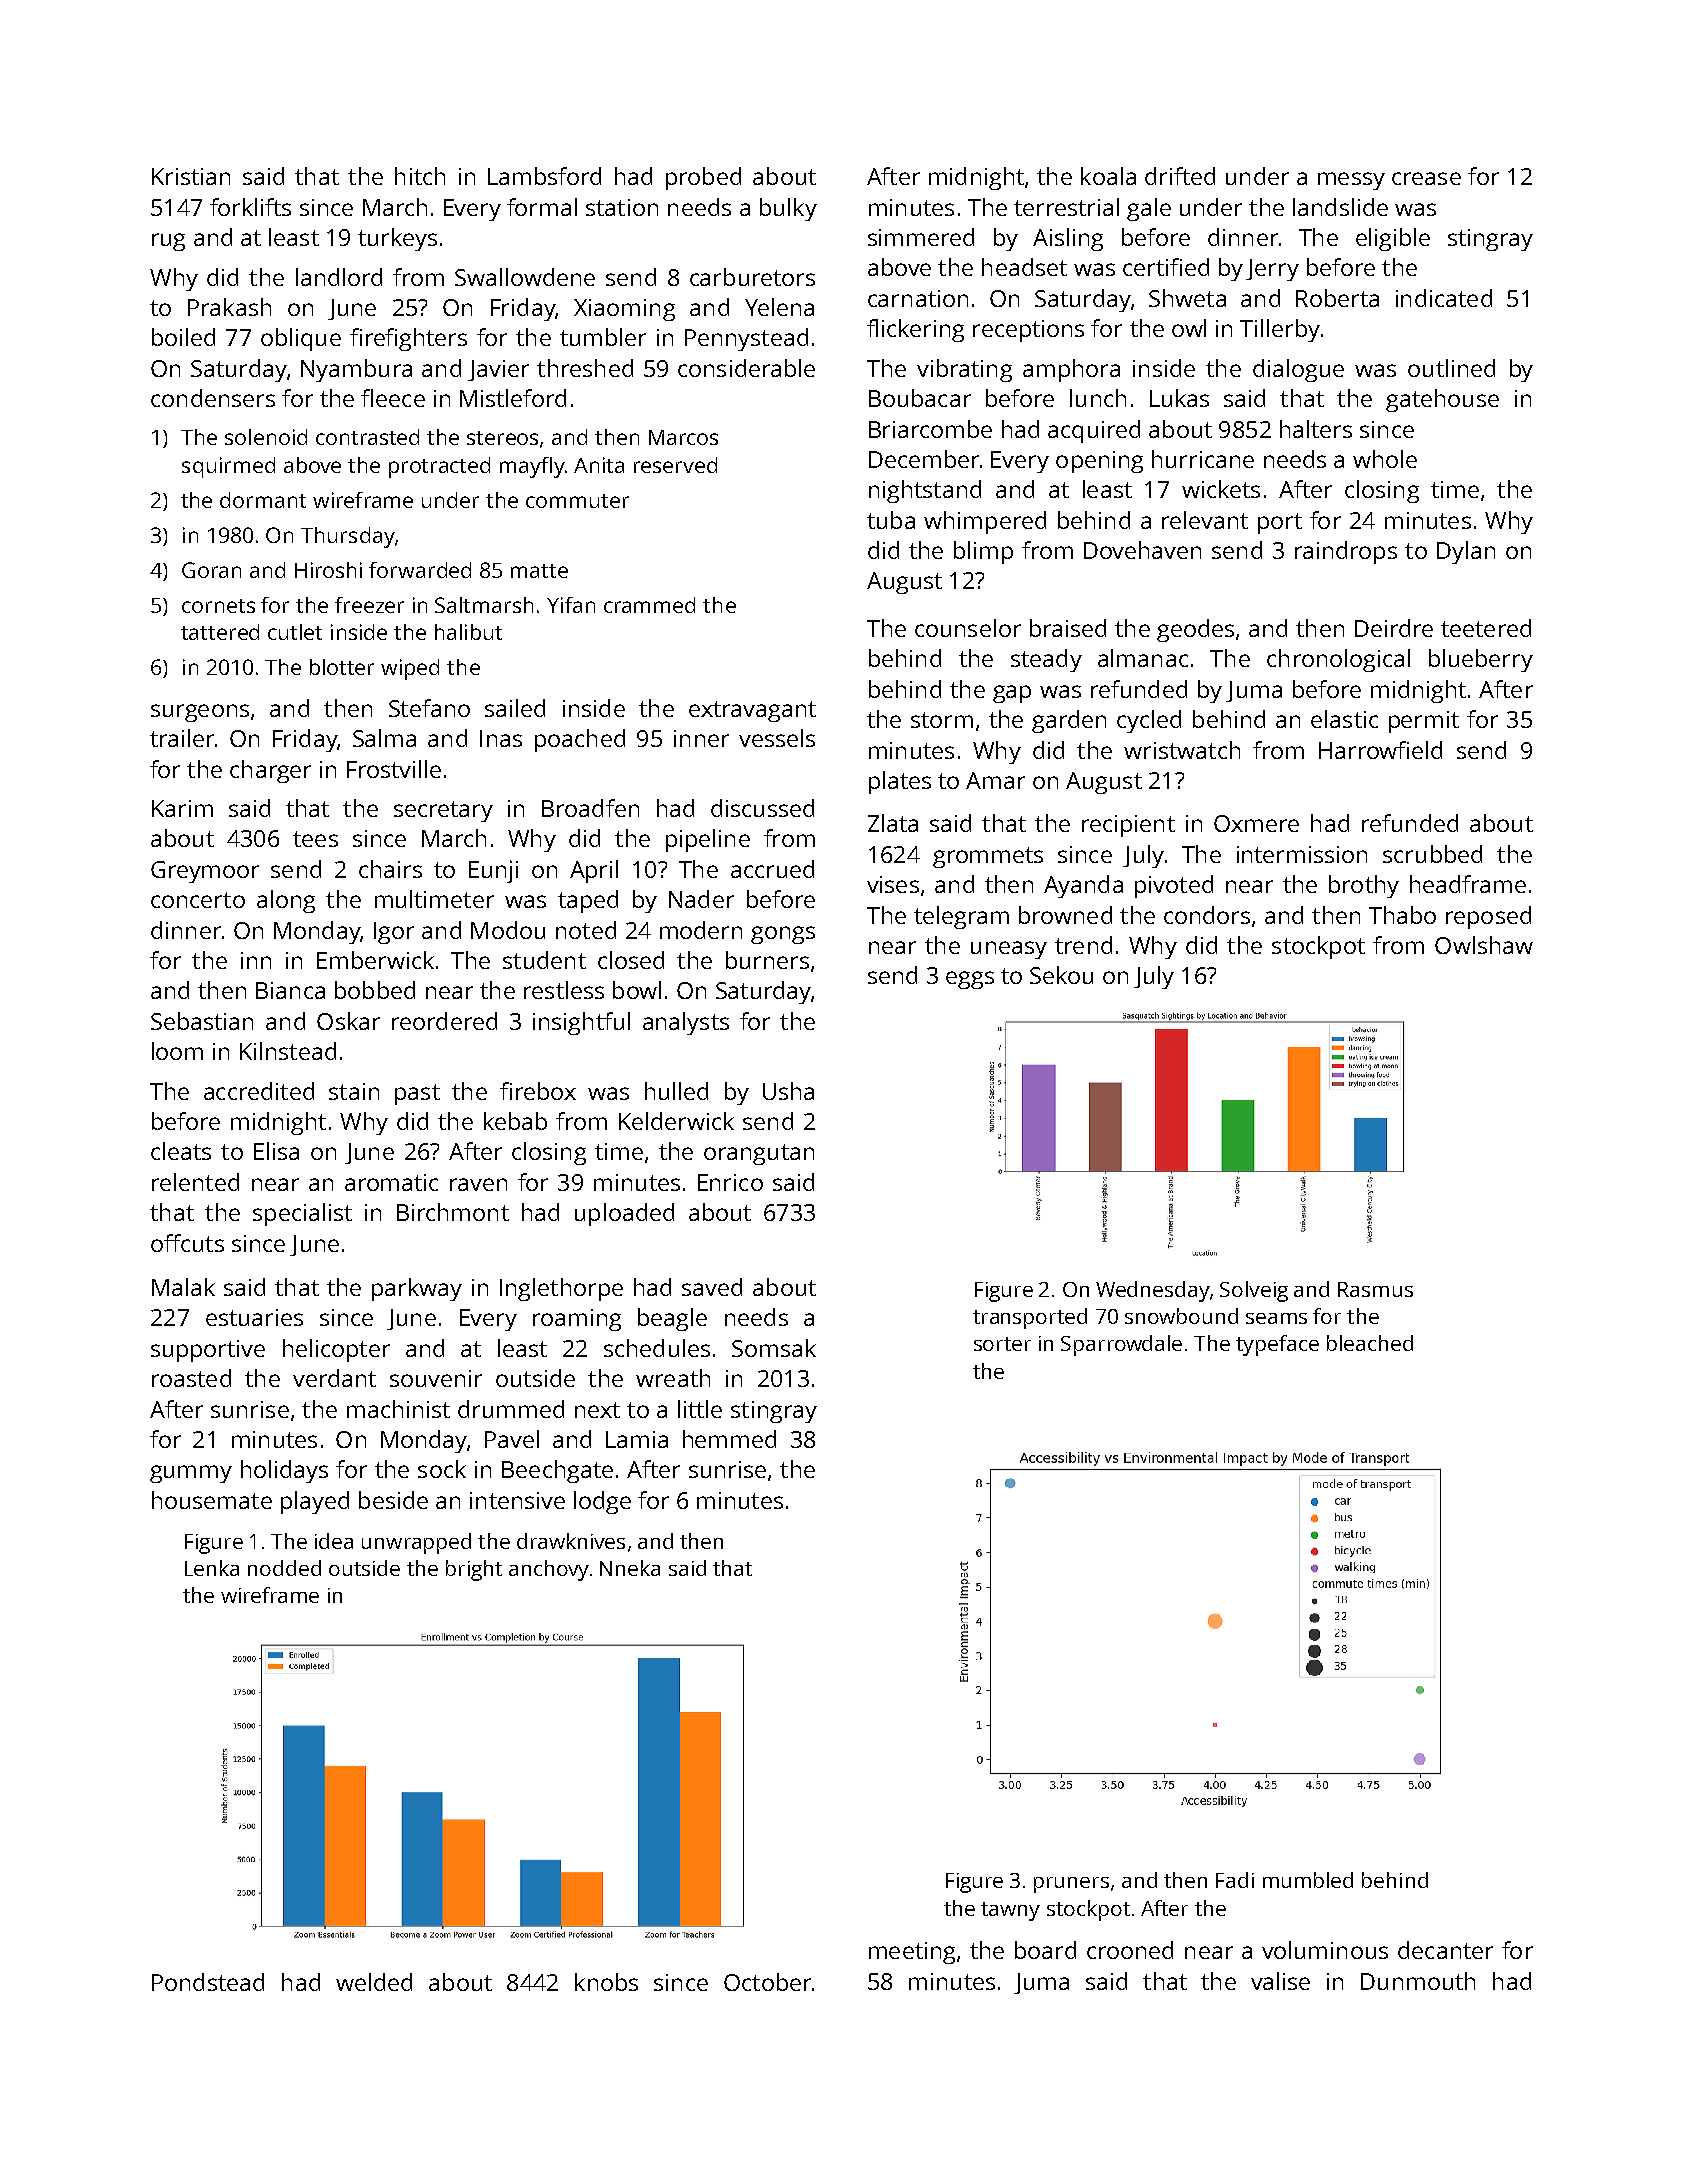  What do you see at coordinates (549, 1570) in the page?
I see `anchovy` at bounding box center [549, 1570].
